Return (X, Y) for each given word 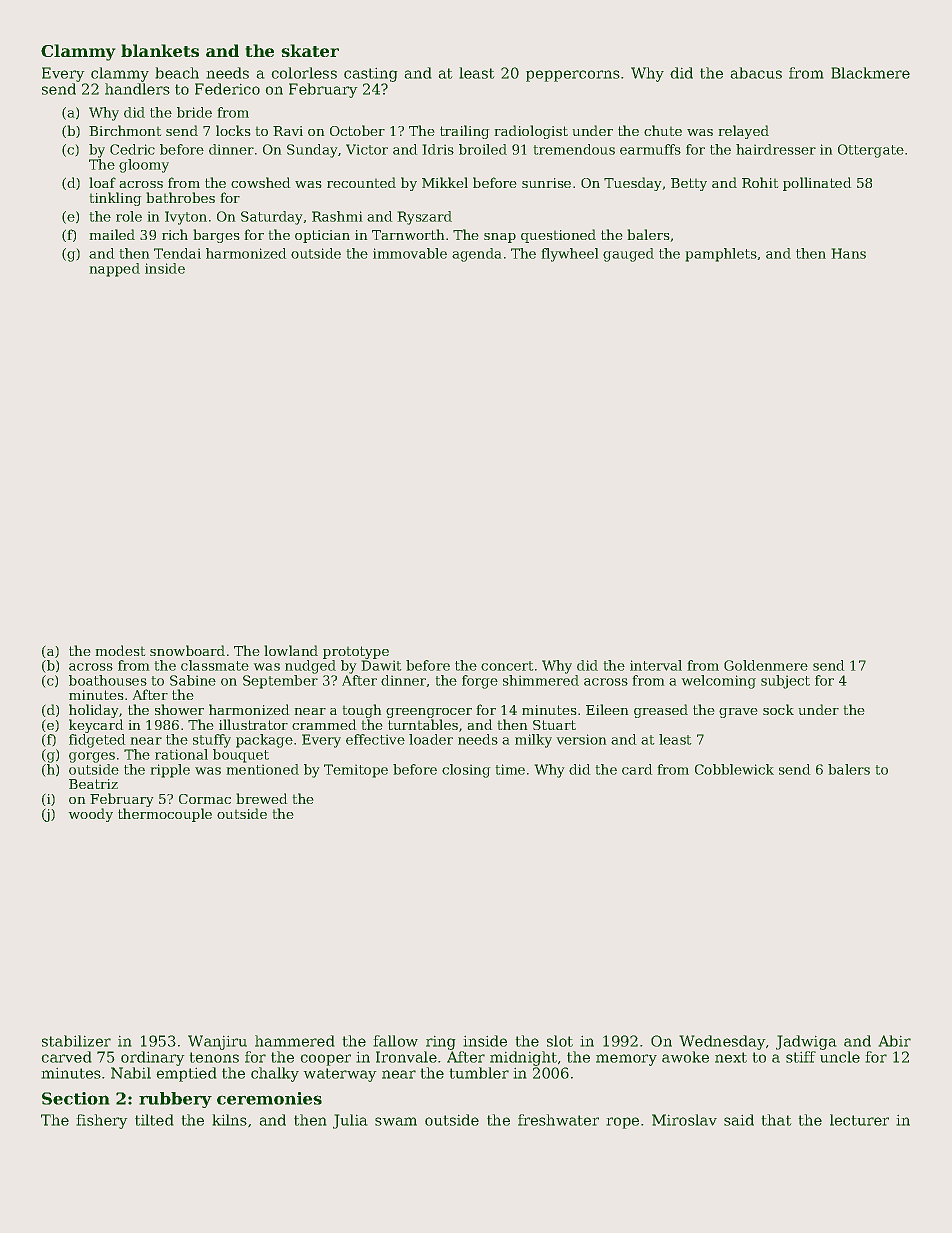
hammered (294, 1041)
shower (179, 709)
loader (431, 739)
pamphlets (721, 255)
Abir (895, 1041)
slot (560, 1041)
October (357, 130)
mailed (112, 234)
